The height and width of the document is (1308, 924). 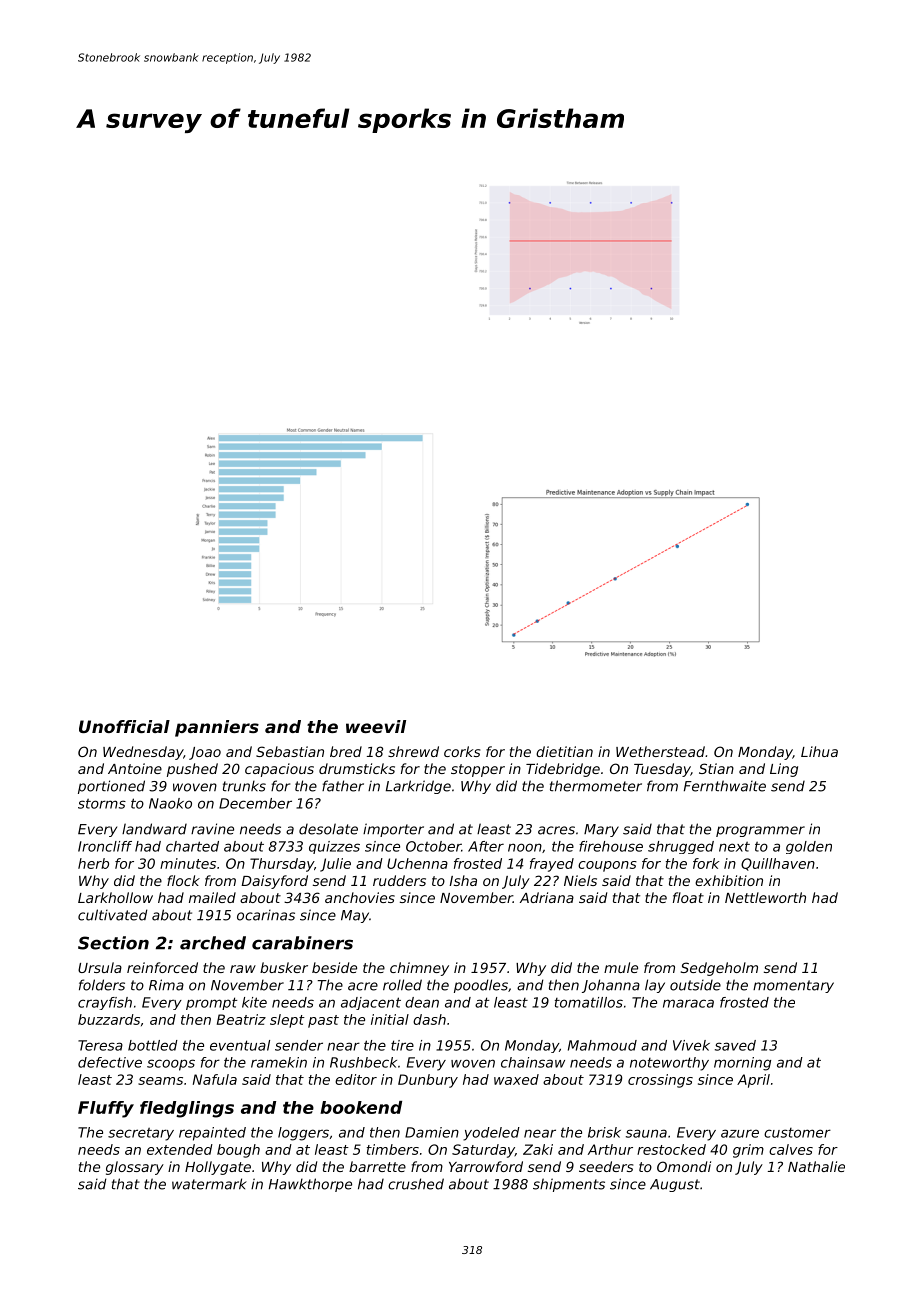 I want to click on thermometer, so click(x=596, y=786).
